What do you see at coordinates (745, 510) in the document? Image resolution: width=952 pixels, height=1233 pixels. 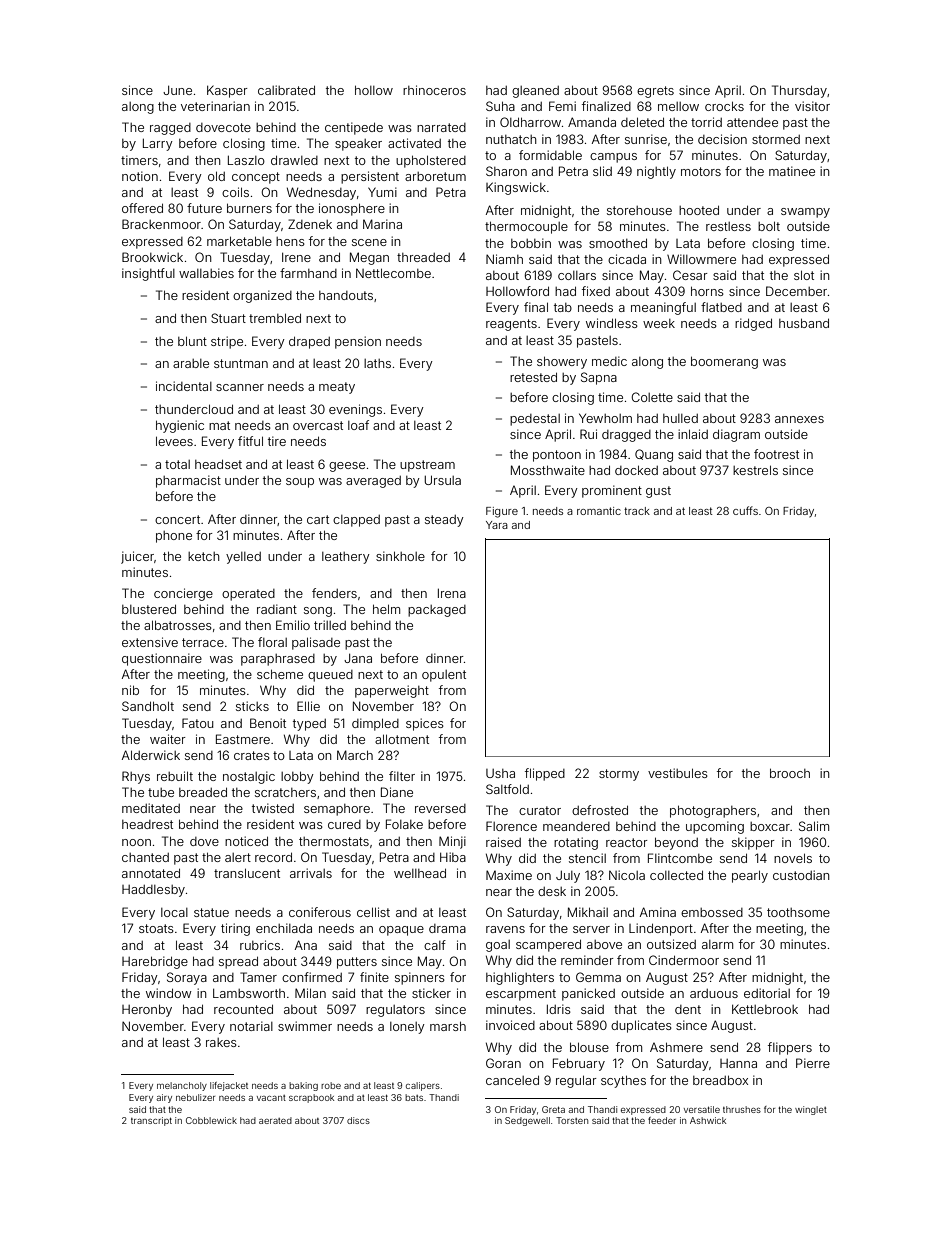 I see `cuffs` at bounding box center [745, 510].
